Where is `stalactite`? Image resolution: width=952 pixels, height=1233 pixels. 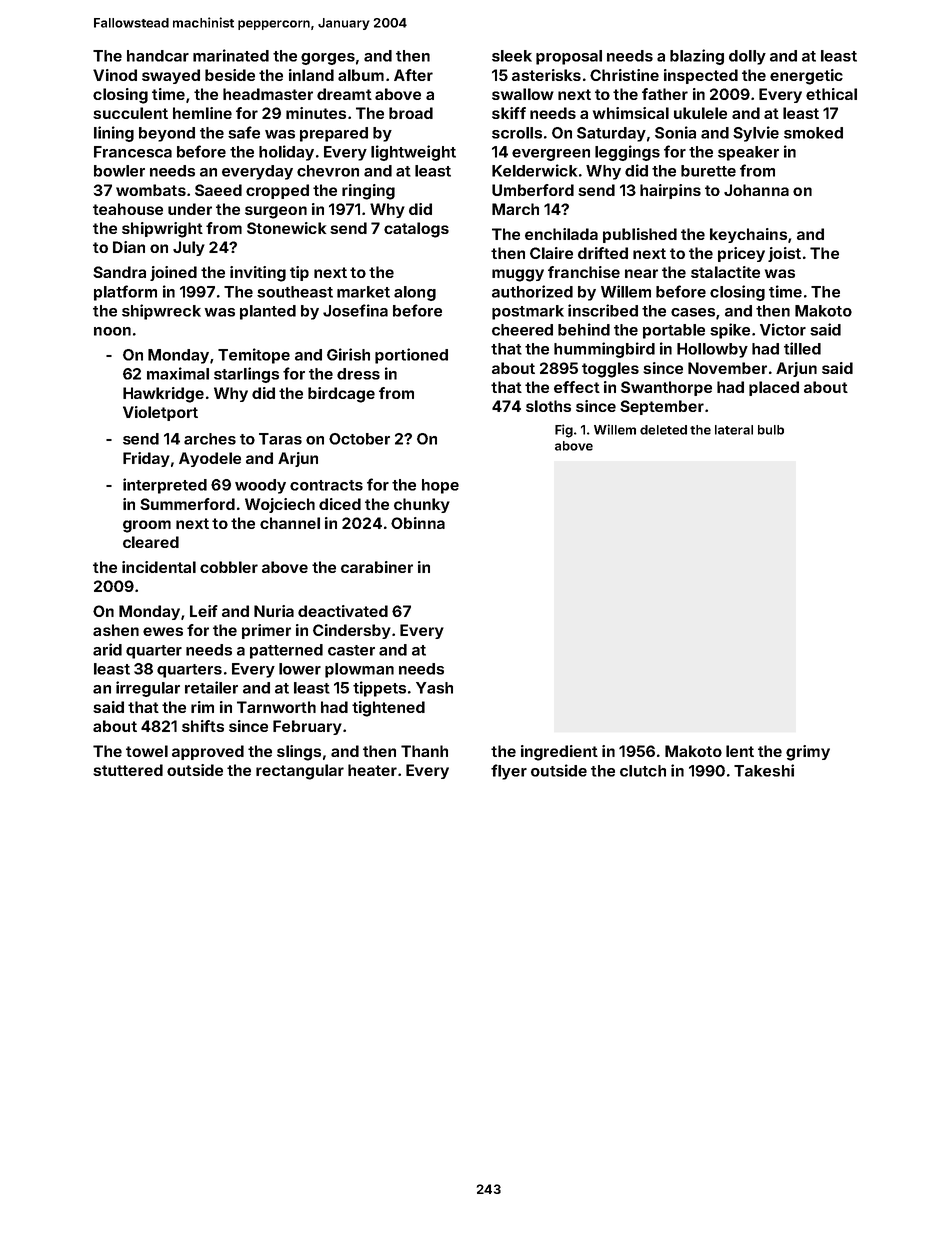 stalactite is located at coordinates (725, 272).
